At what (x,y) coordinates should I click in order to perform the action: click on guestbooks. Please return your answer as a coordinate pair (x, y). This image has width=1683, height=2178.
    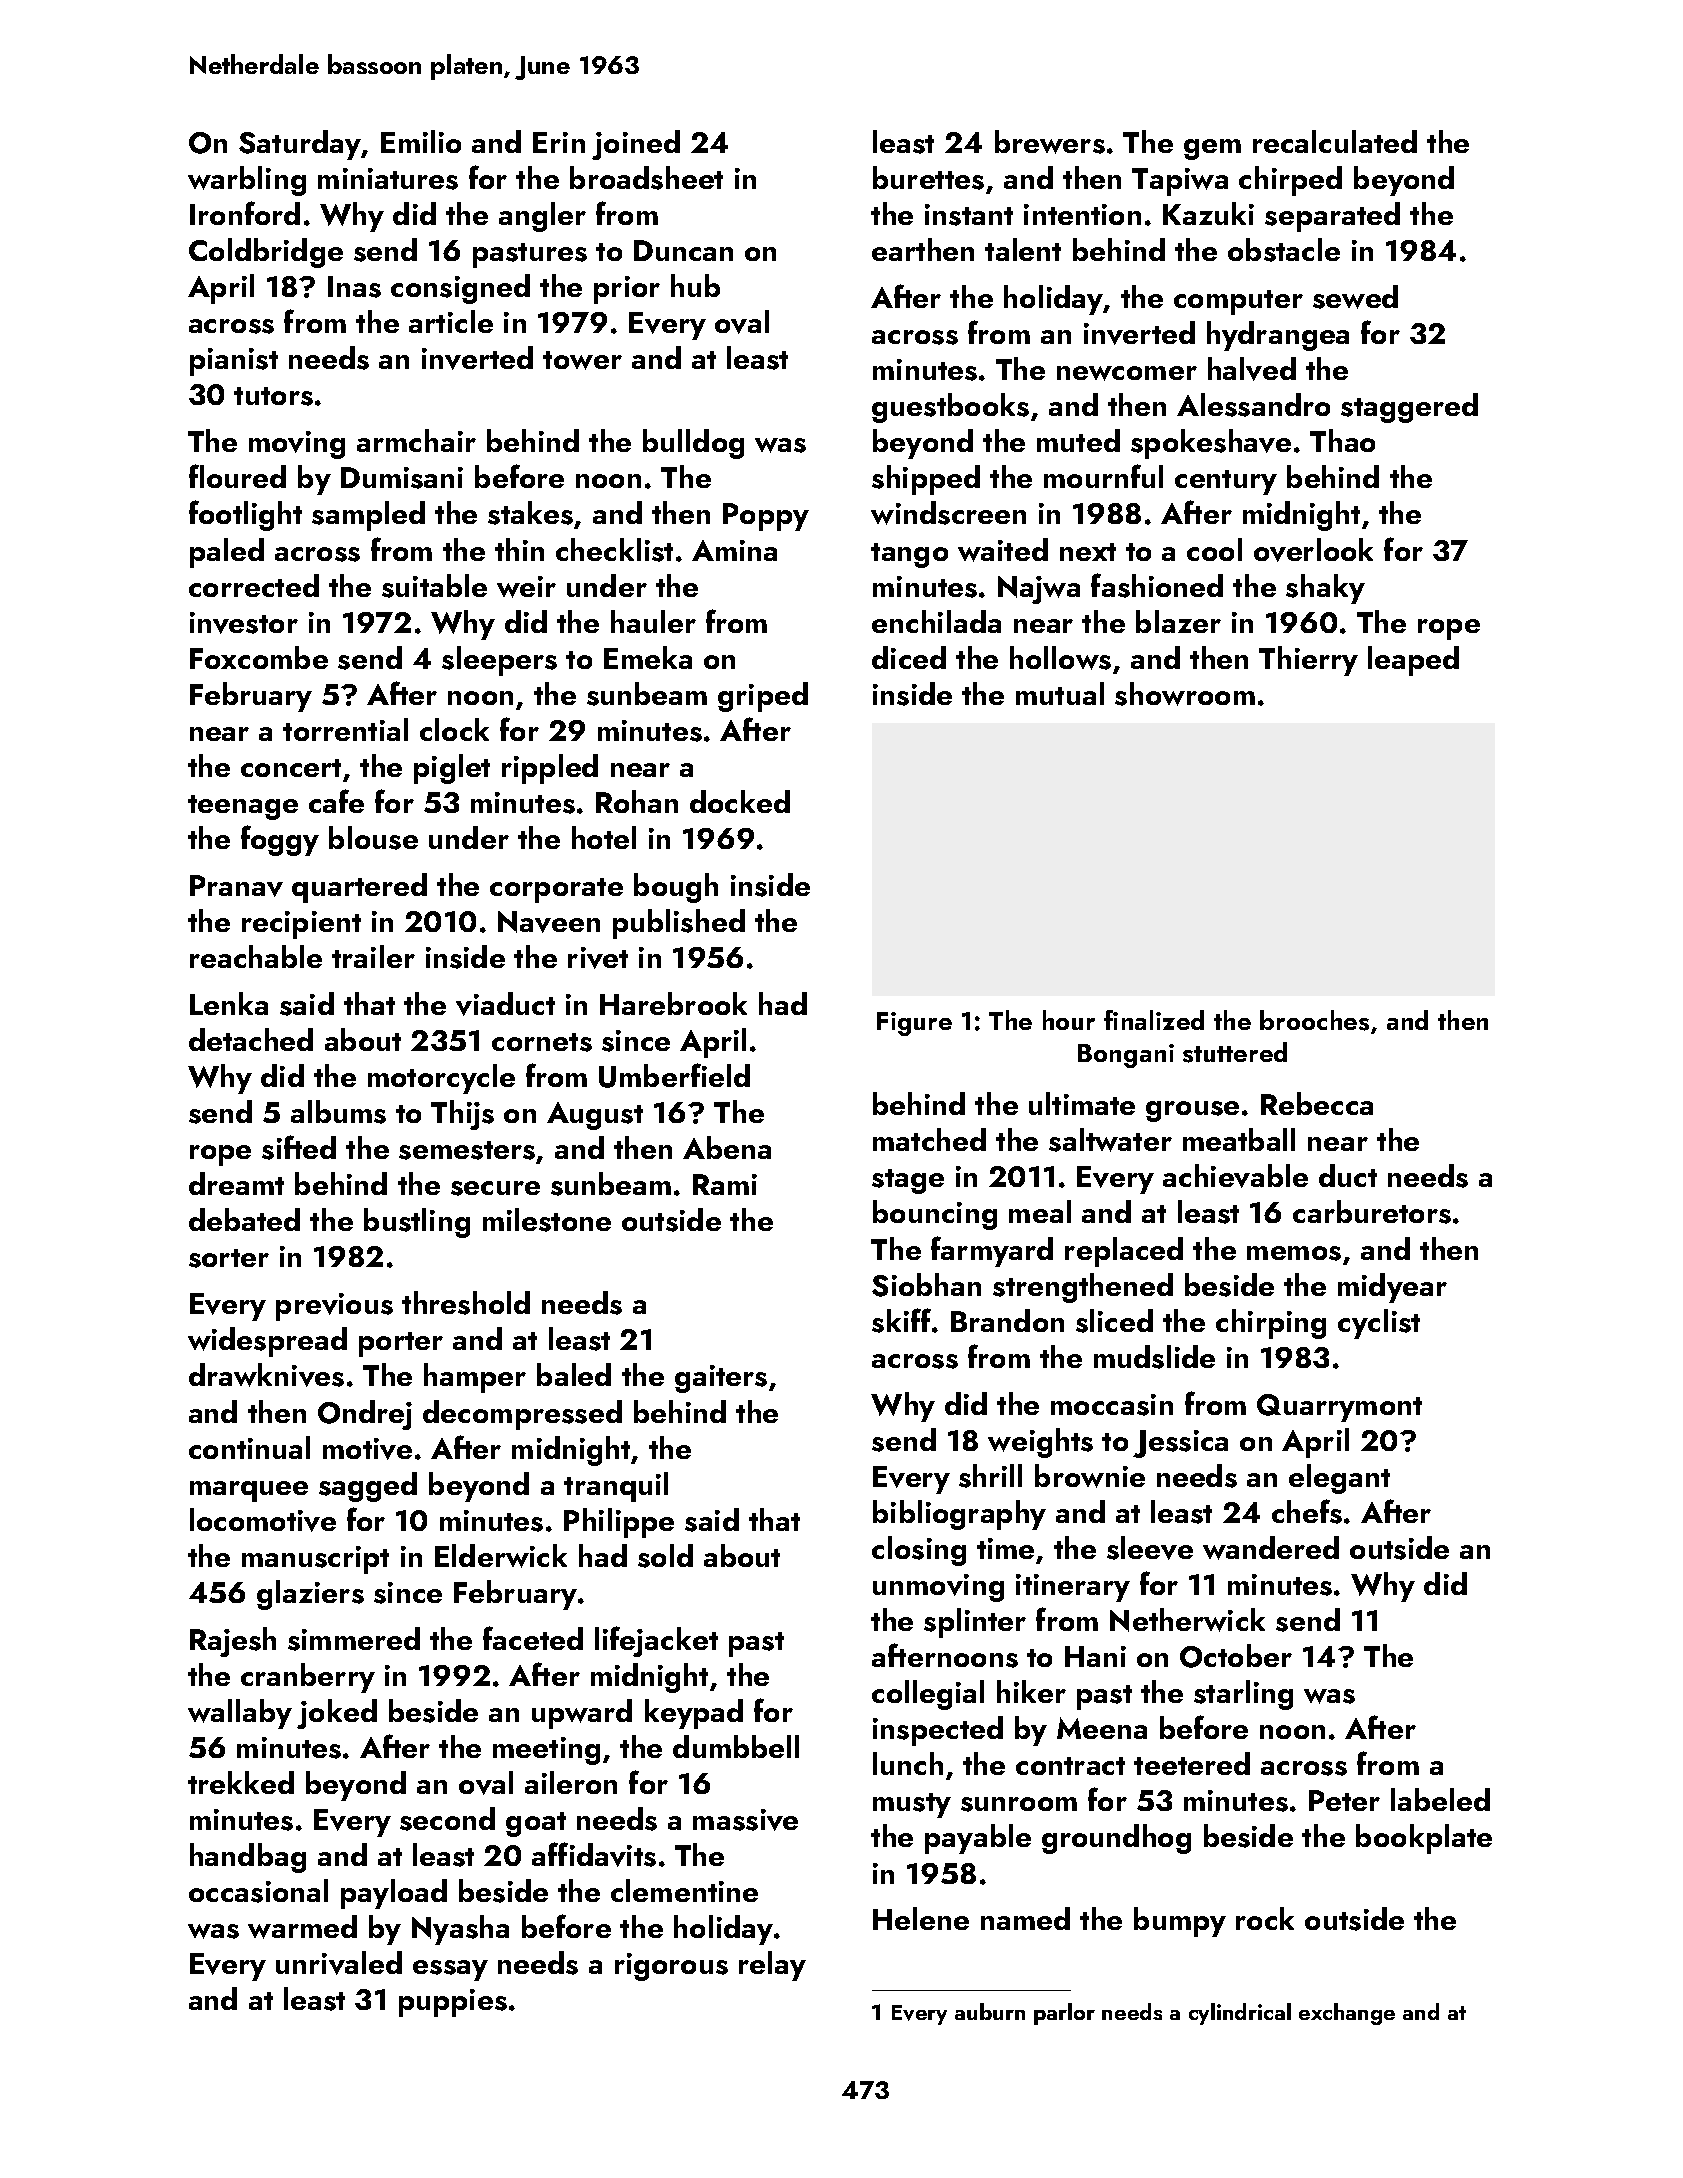
    Looking at the image, I should click on (950, 408).
